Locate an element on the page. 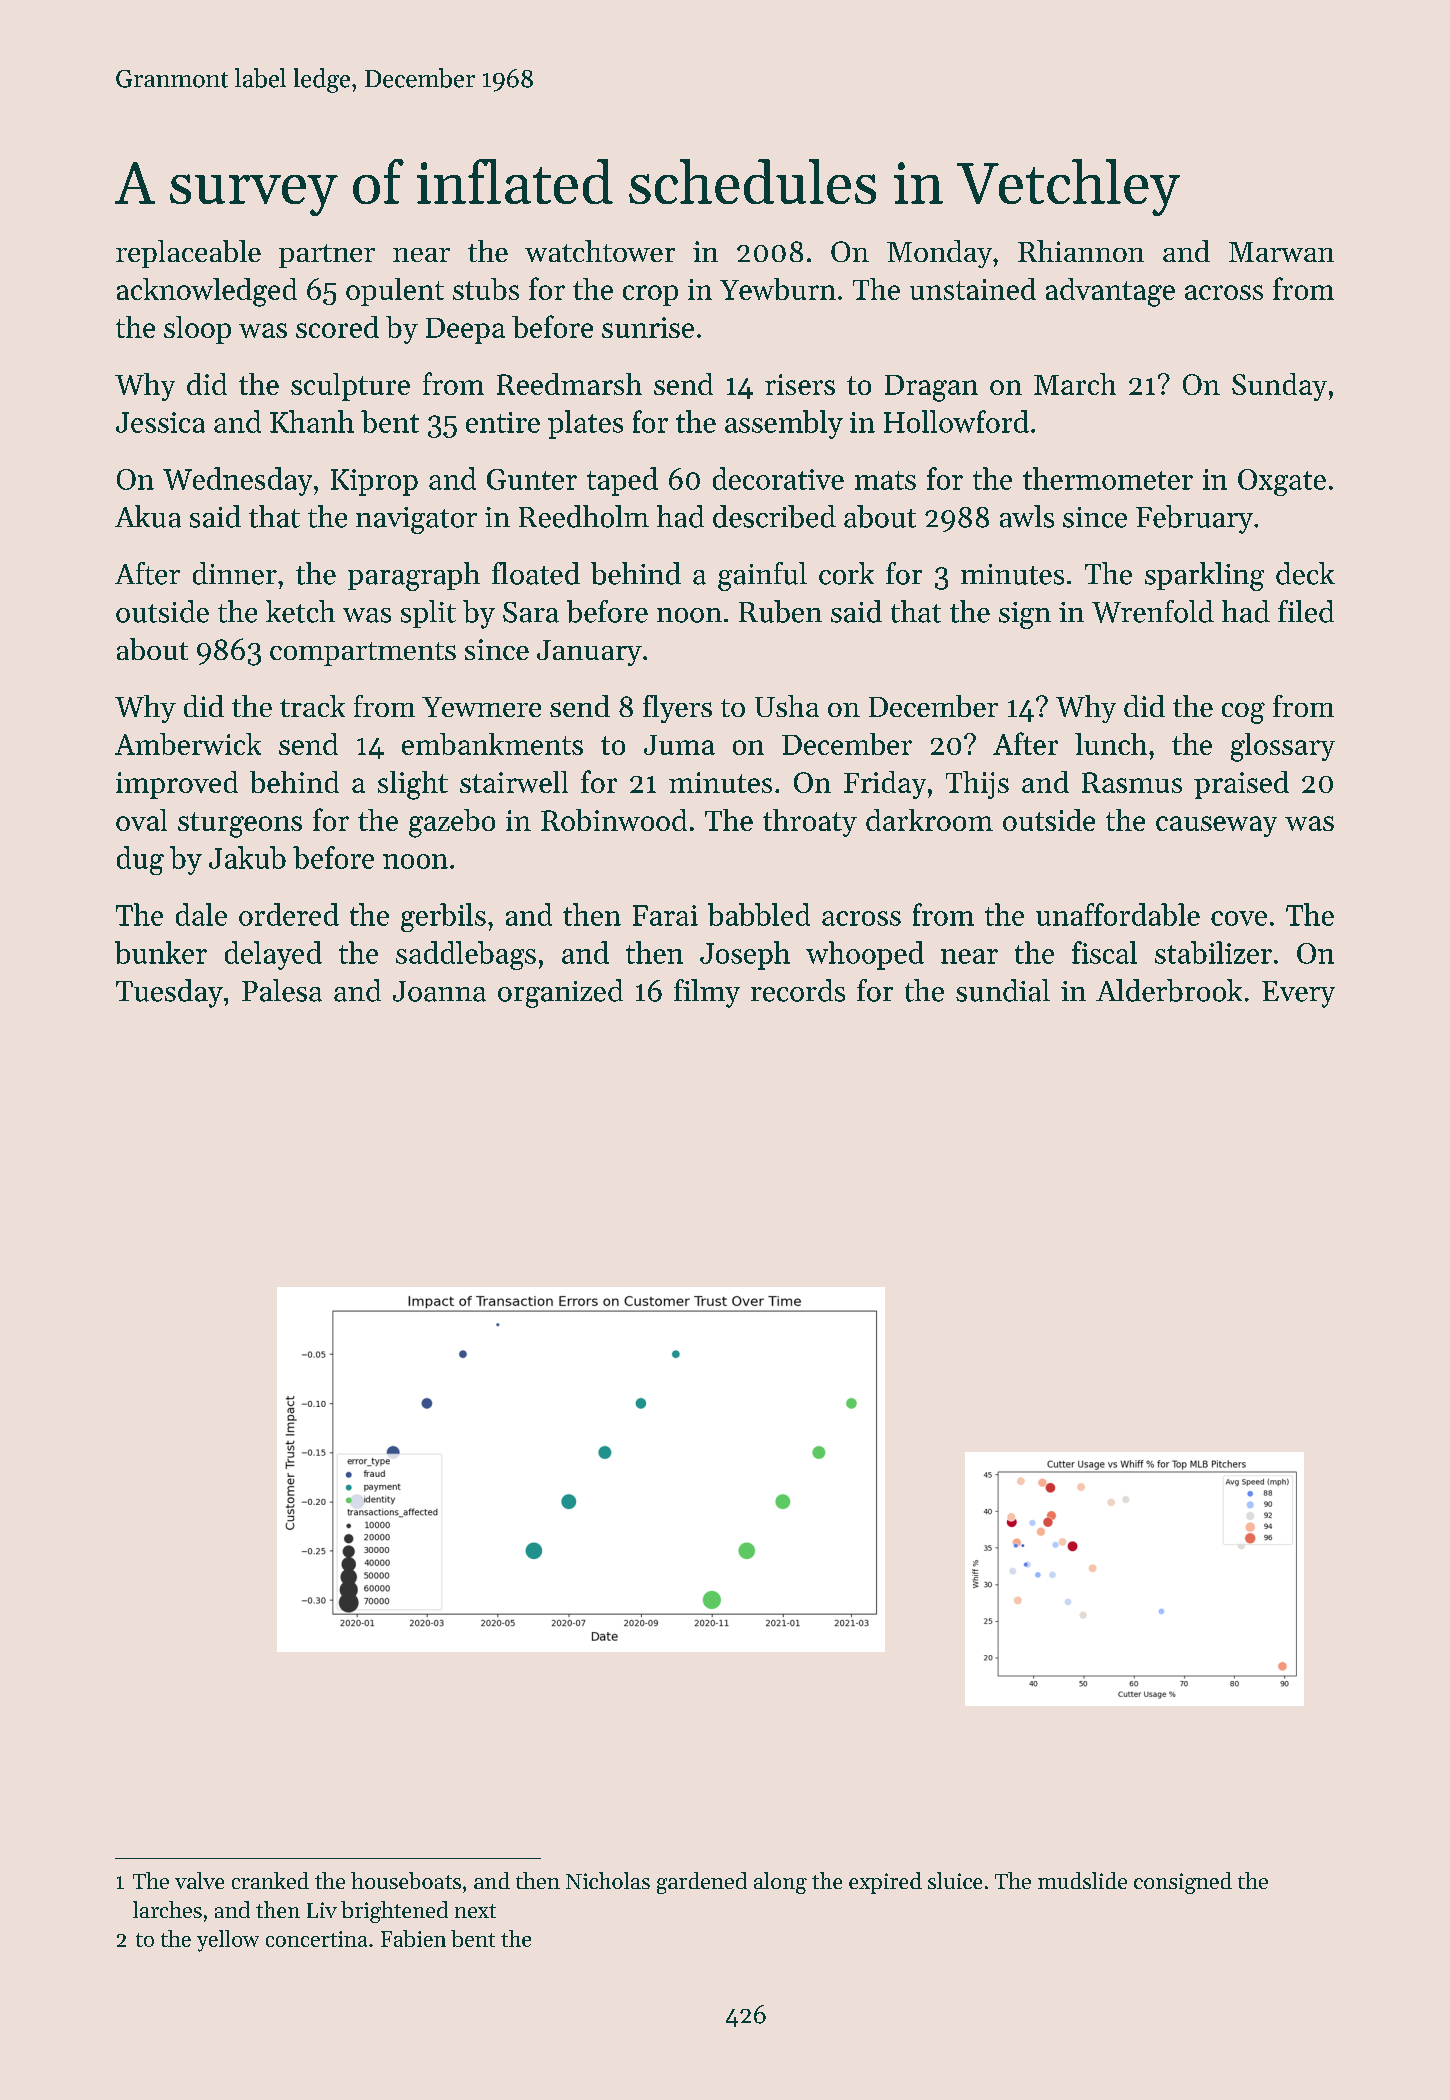  filmy is located at coordinates (707, 993).
